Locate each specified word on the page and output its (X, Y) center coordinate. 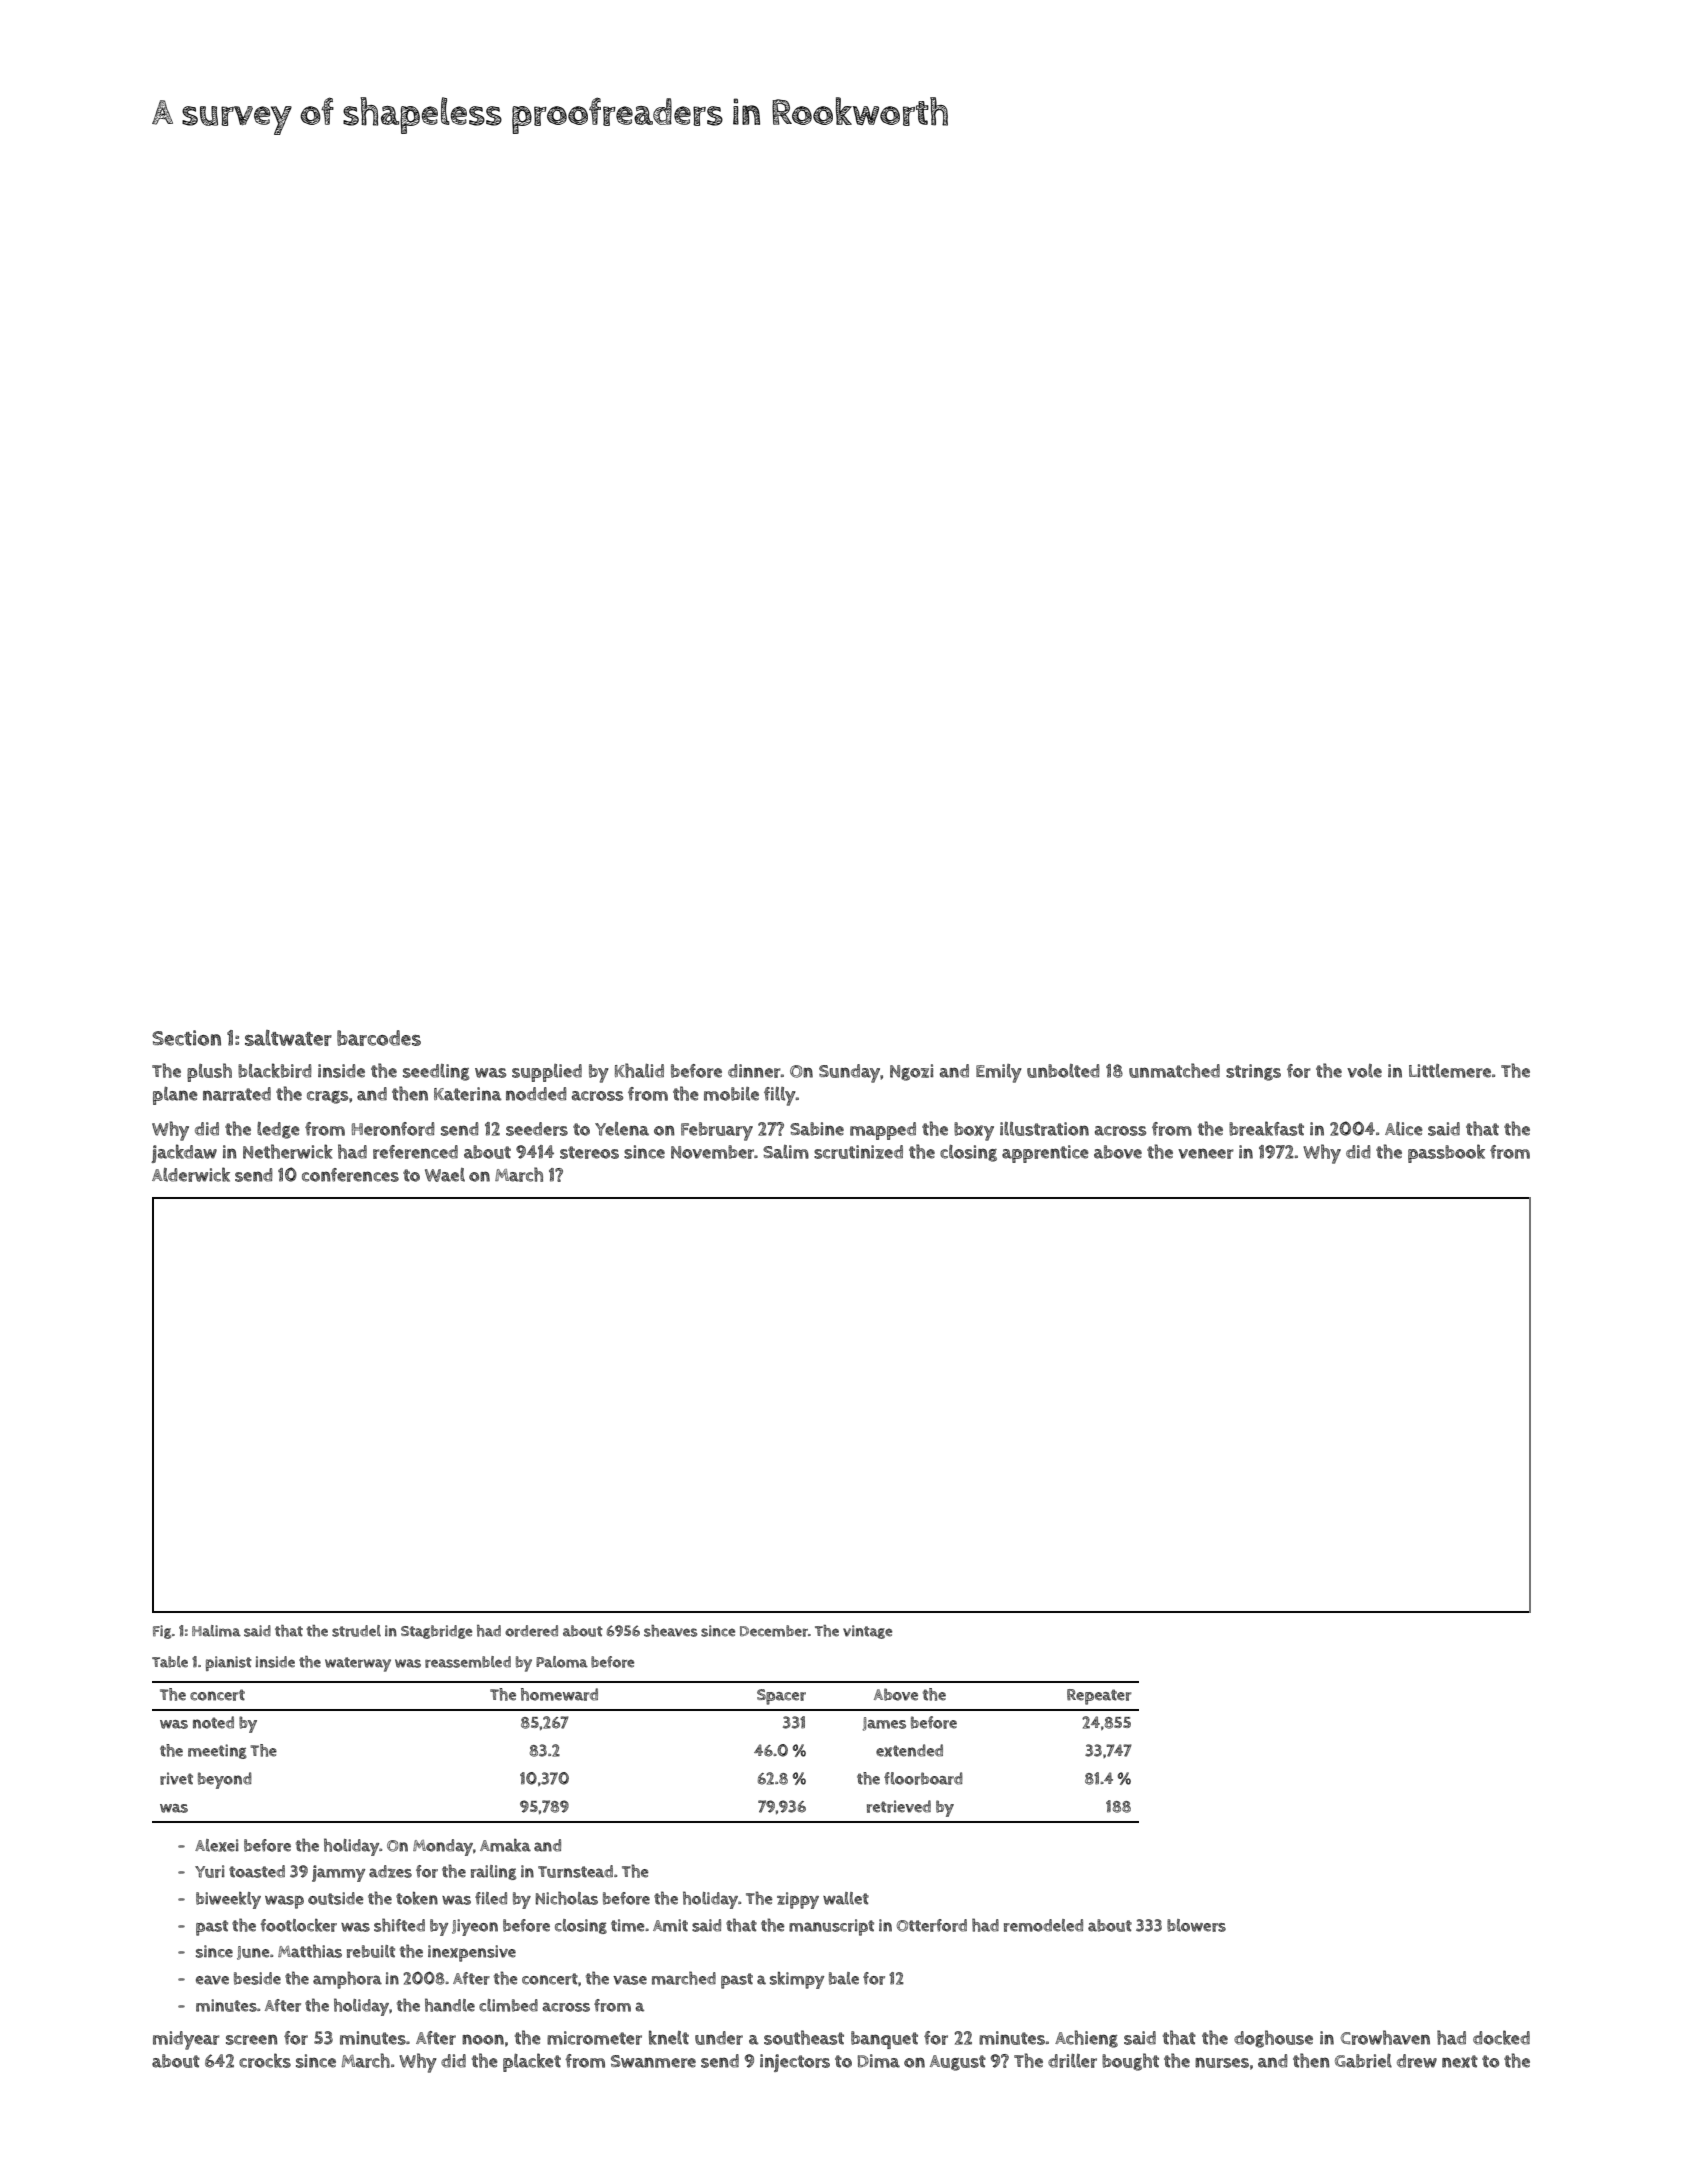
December (774, 1631)
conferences (350, 1175)
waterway (358, 1664)
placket (532, 2062)
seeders (537, 1129)
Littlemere (1450, 1071)
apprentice (1045, 1154)
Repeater (1099, 1697)
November (712, 1152)
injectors (795, 2063)
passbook (1446, 1153)
